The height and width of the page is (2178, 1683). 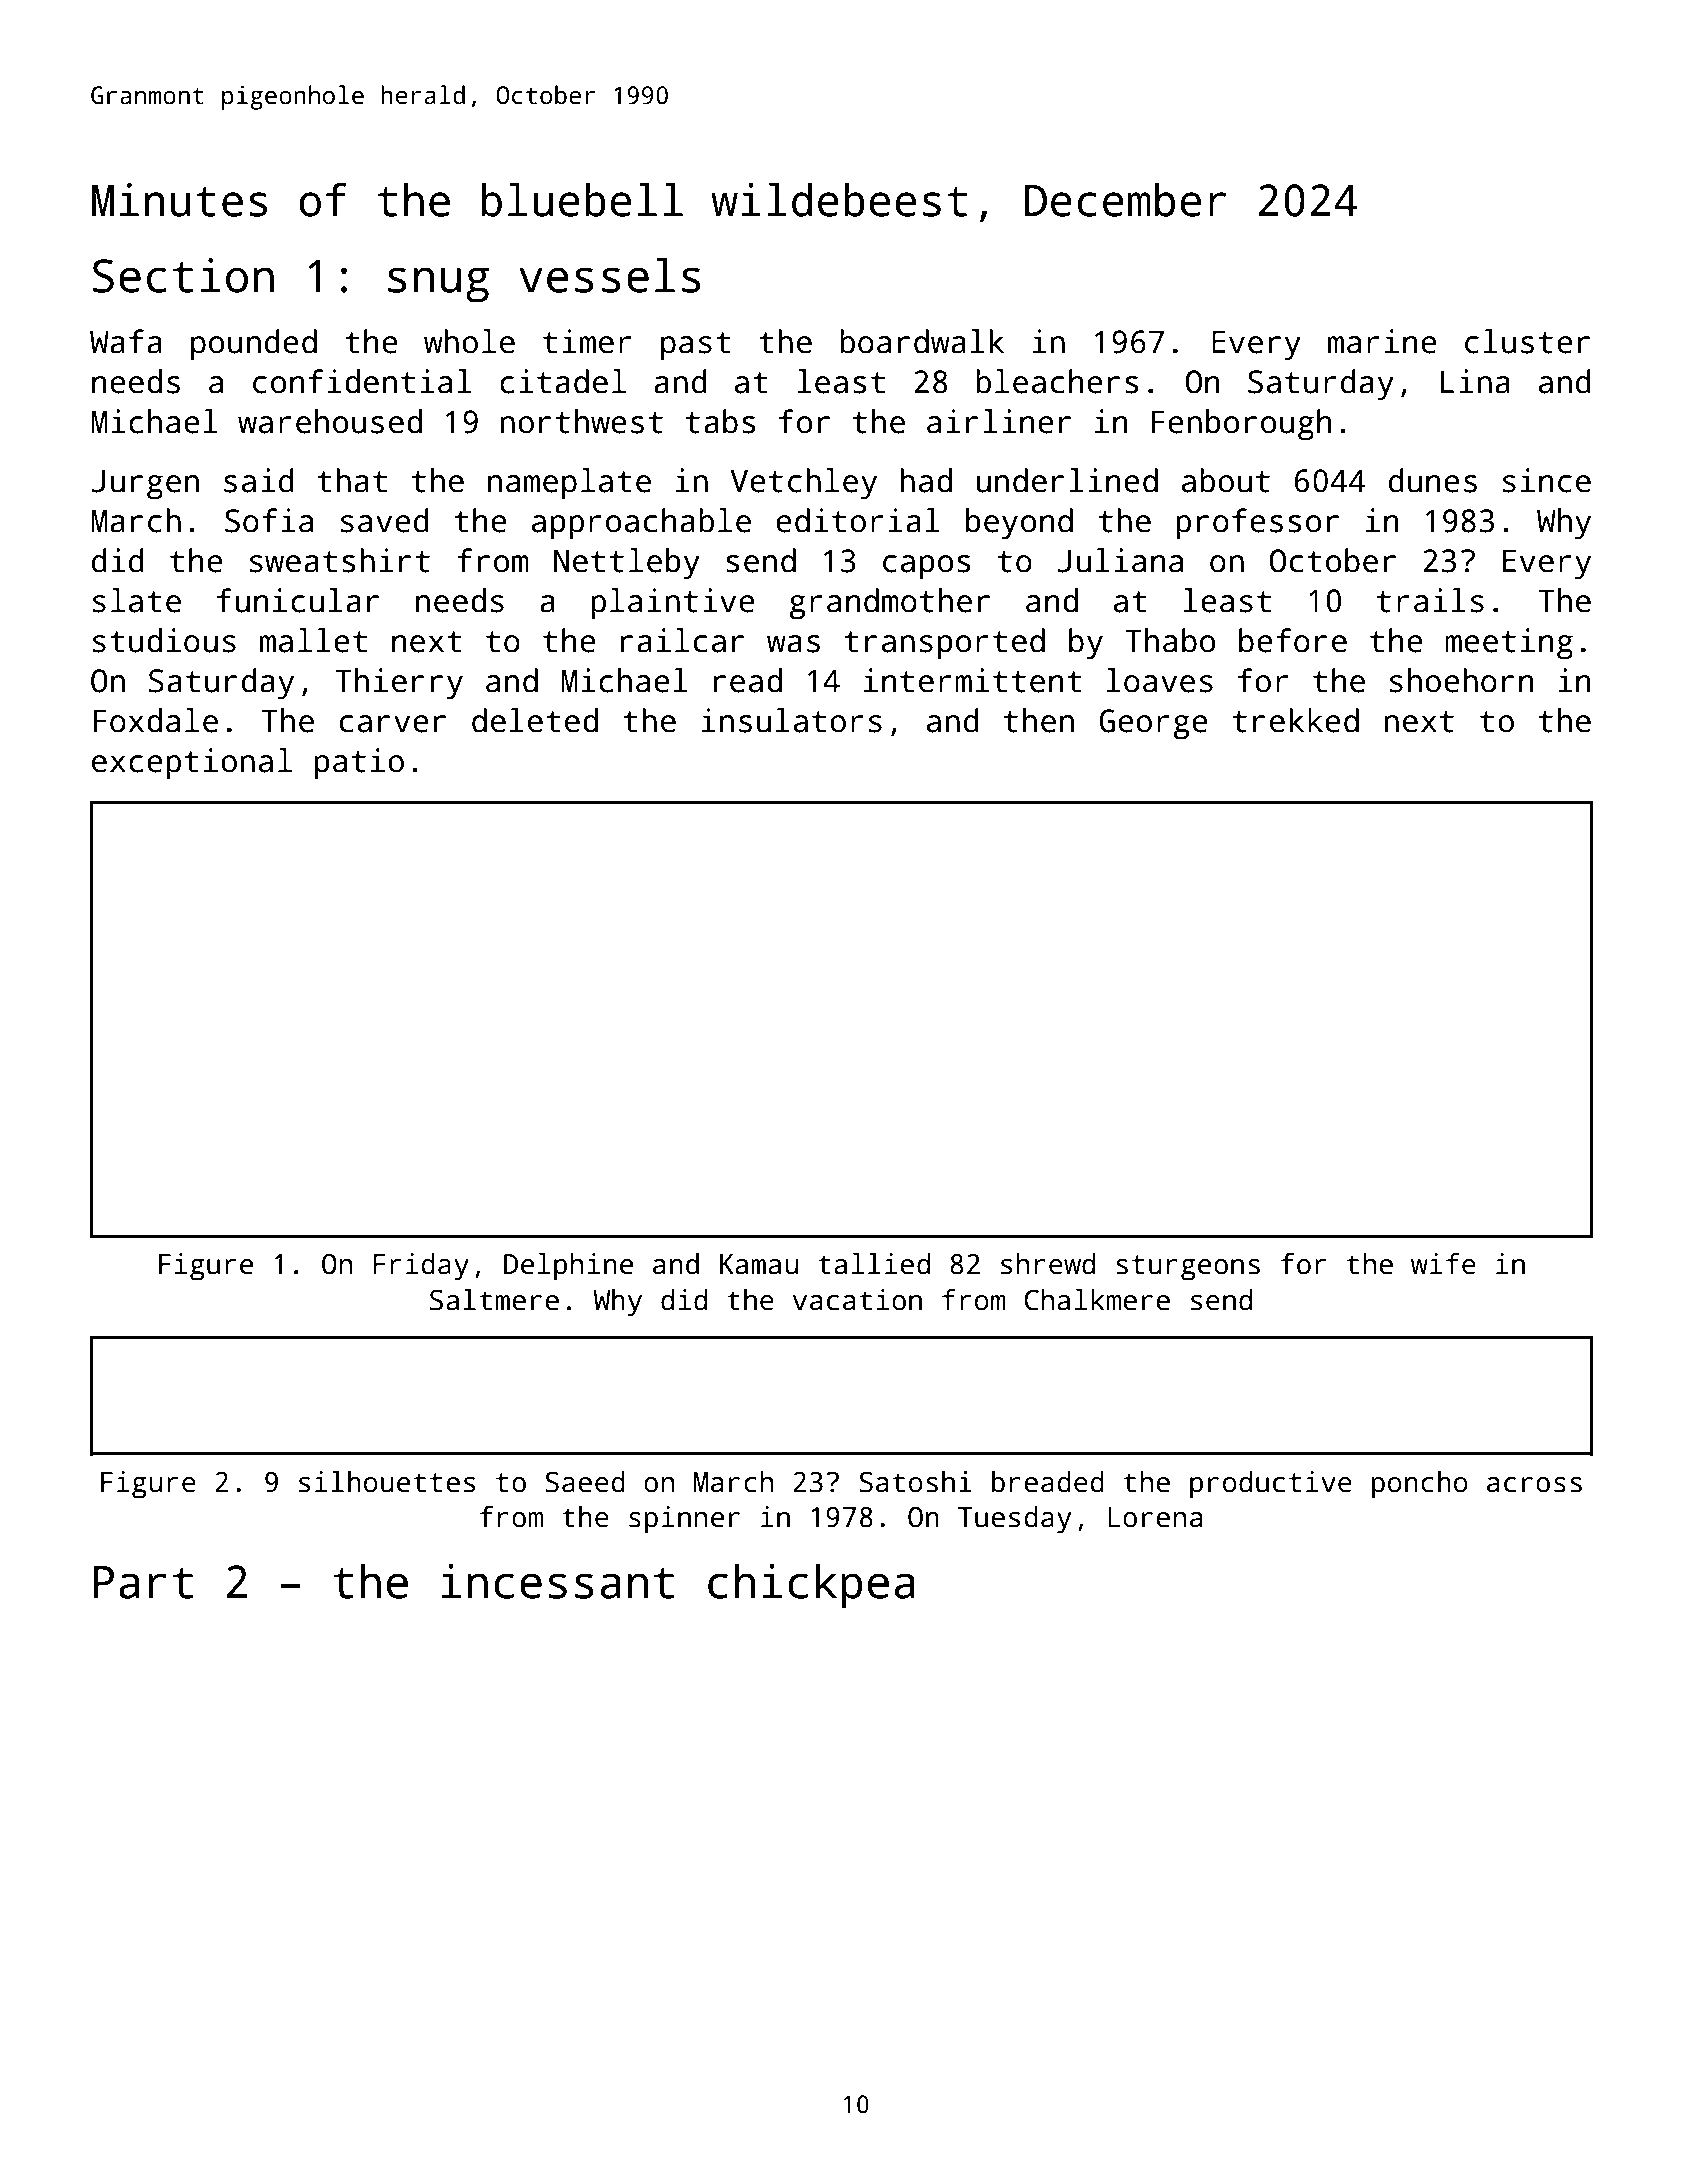 I want to click on boardwalk, so click(x=922, y=341).
